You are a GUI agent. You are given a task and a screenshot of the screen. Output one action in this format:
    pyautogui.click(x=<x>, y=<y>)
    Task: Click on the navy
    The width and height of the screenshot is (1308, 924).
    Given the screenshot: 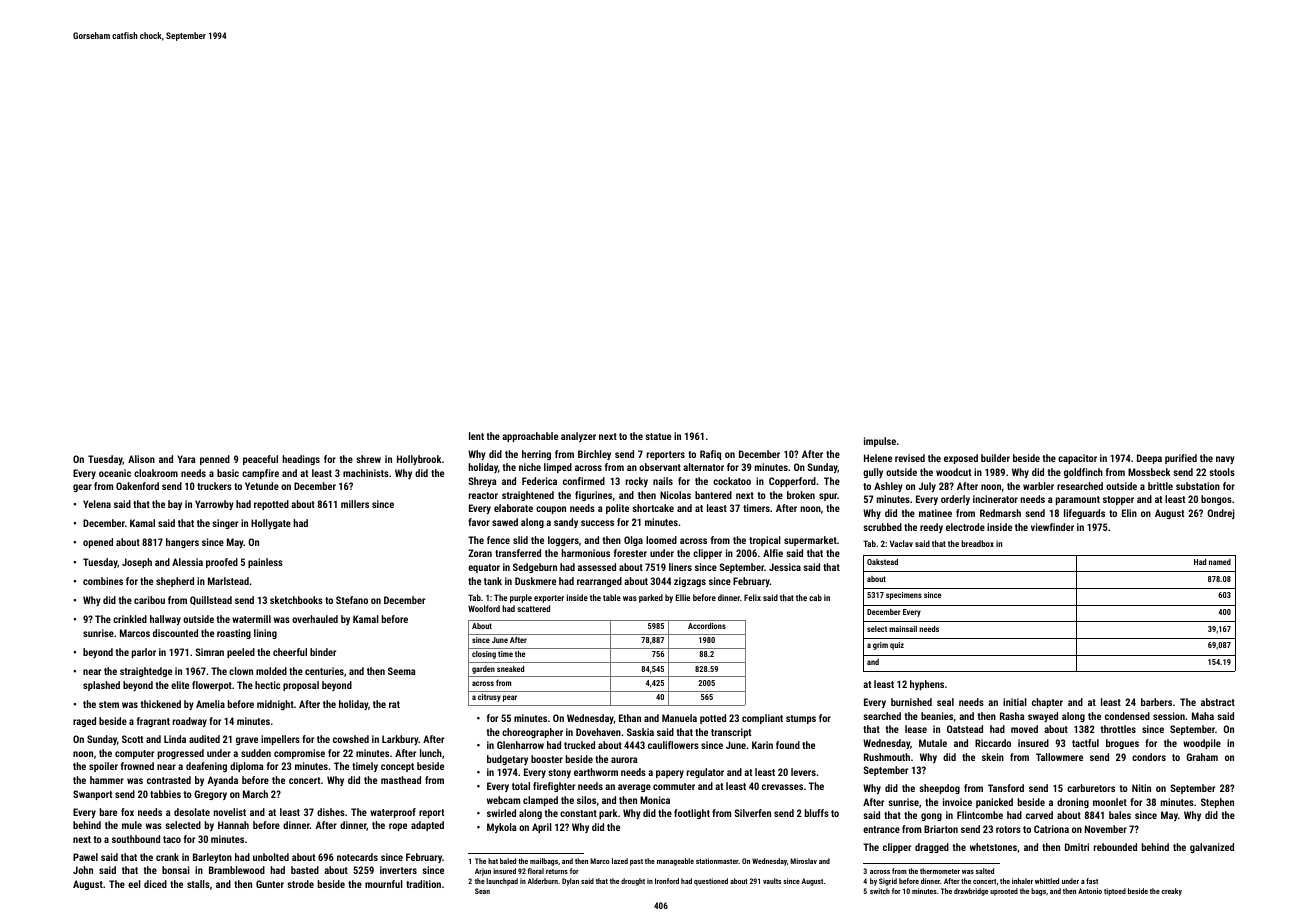 What is the action you would take?
    pyautogui.click(x=1225, y=460)
